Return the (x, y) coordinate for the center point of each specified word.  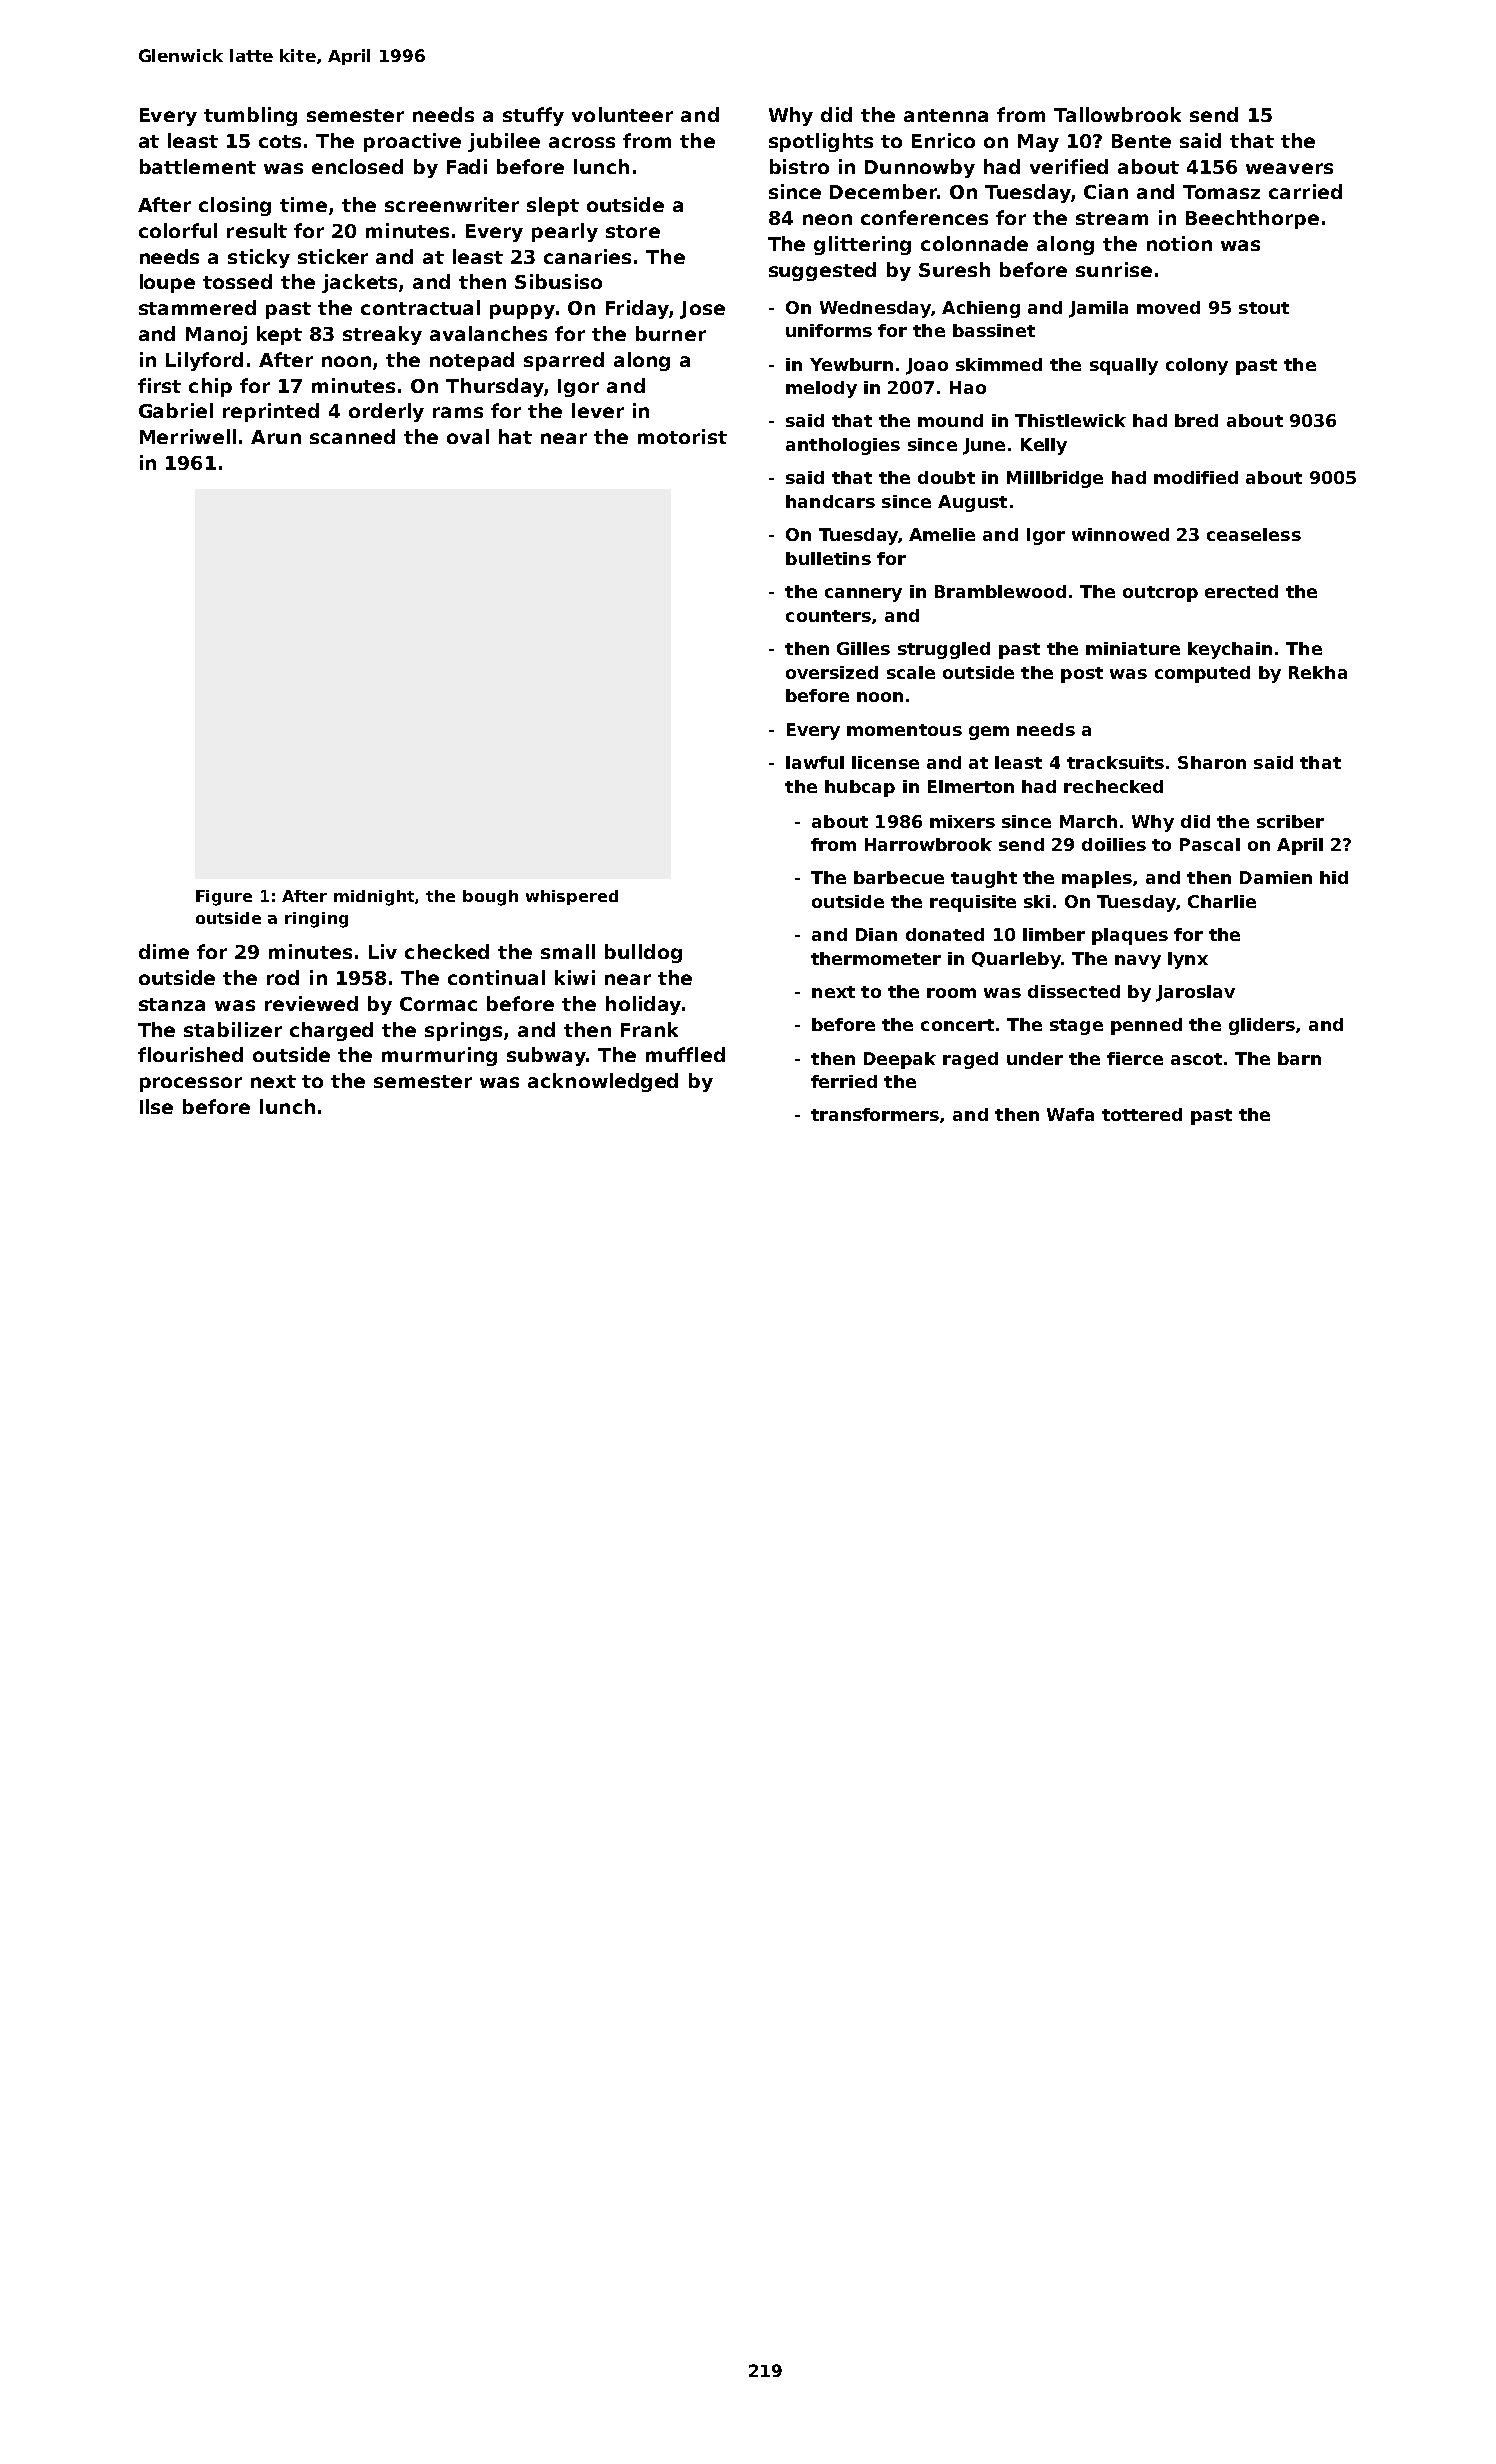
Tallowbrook (1117, 114)
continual (496, 977)
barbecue (899, 877)
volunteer (622, 114)
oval (468, 436)
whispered (572, 897)
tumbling (250, 116)
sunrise (1114, 269)
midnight (375, 898)
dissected (1074, 991)
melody (821, 389)
